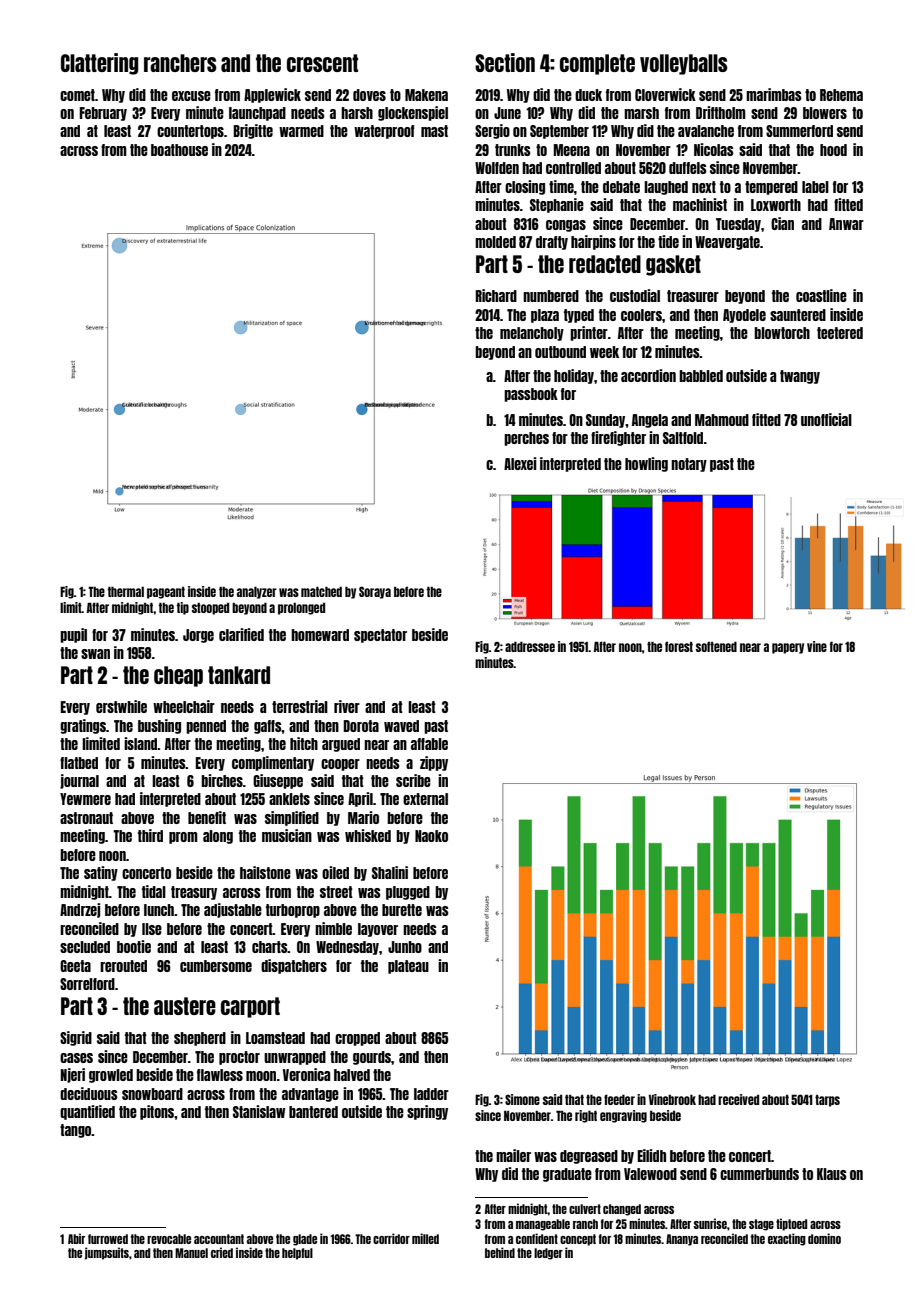 The height and width of the screenshot is (1308, 924). Describe the element at coordinates (651, 1155) in the screenshot. I see `Eilidh` at that location.
